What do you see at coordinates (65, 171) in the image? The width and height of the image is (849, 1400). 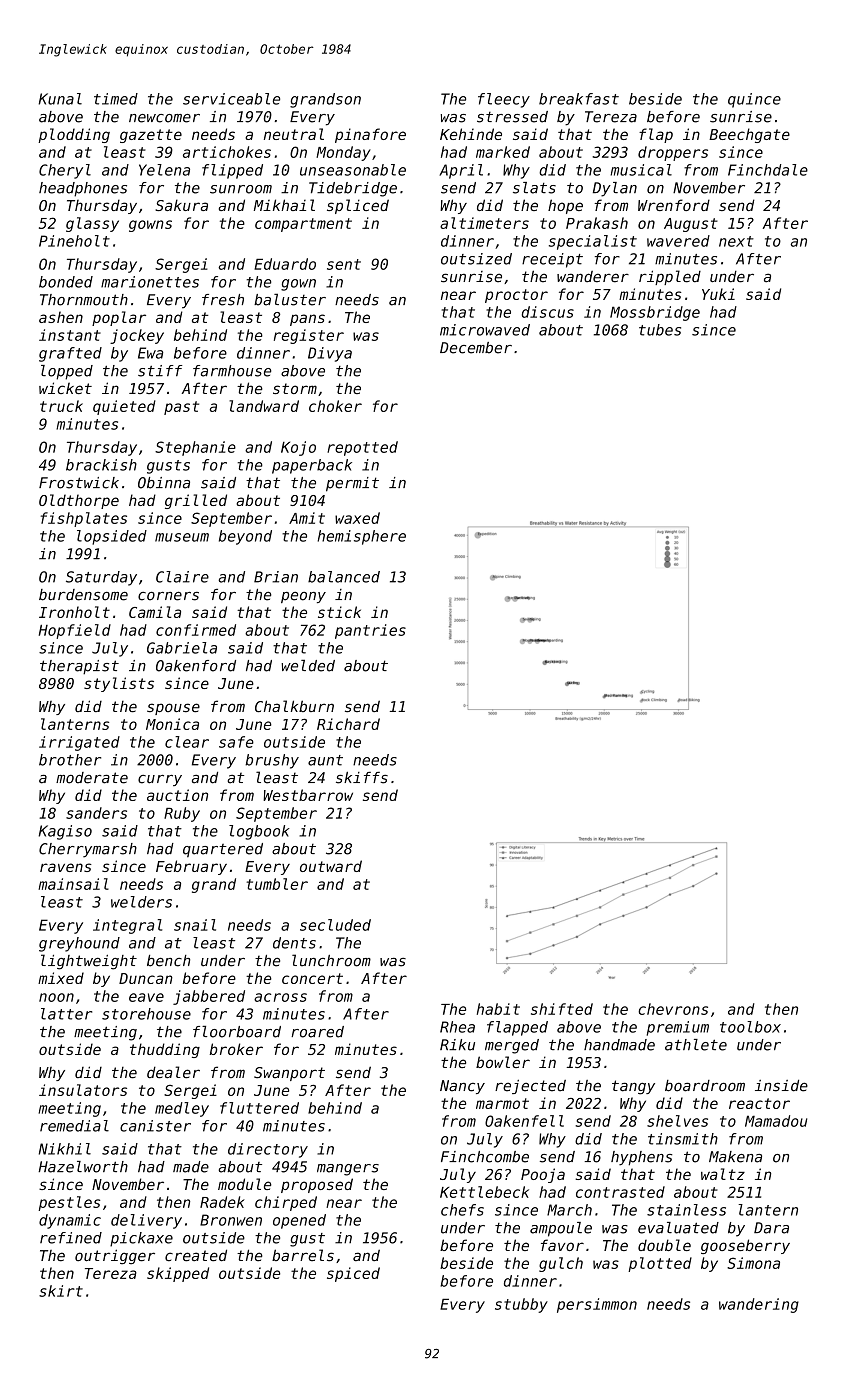 I see `Cheryl` at bounding box center [65, 171].
